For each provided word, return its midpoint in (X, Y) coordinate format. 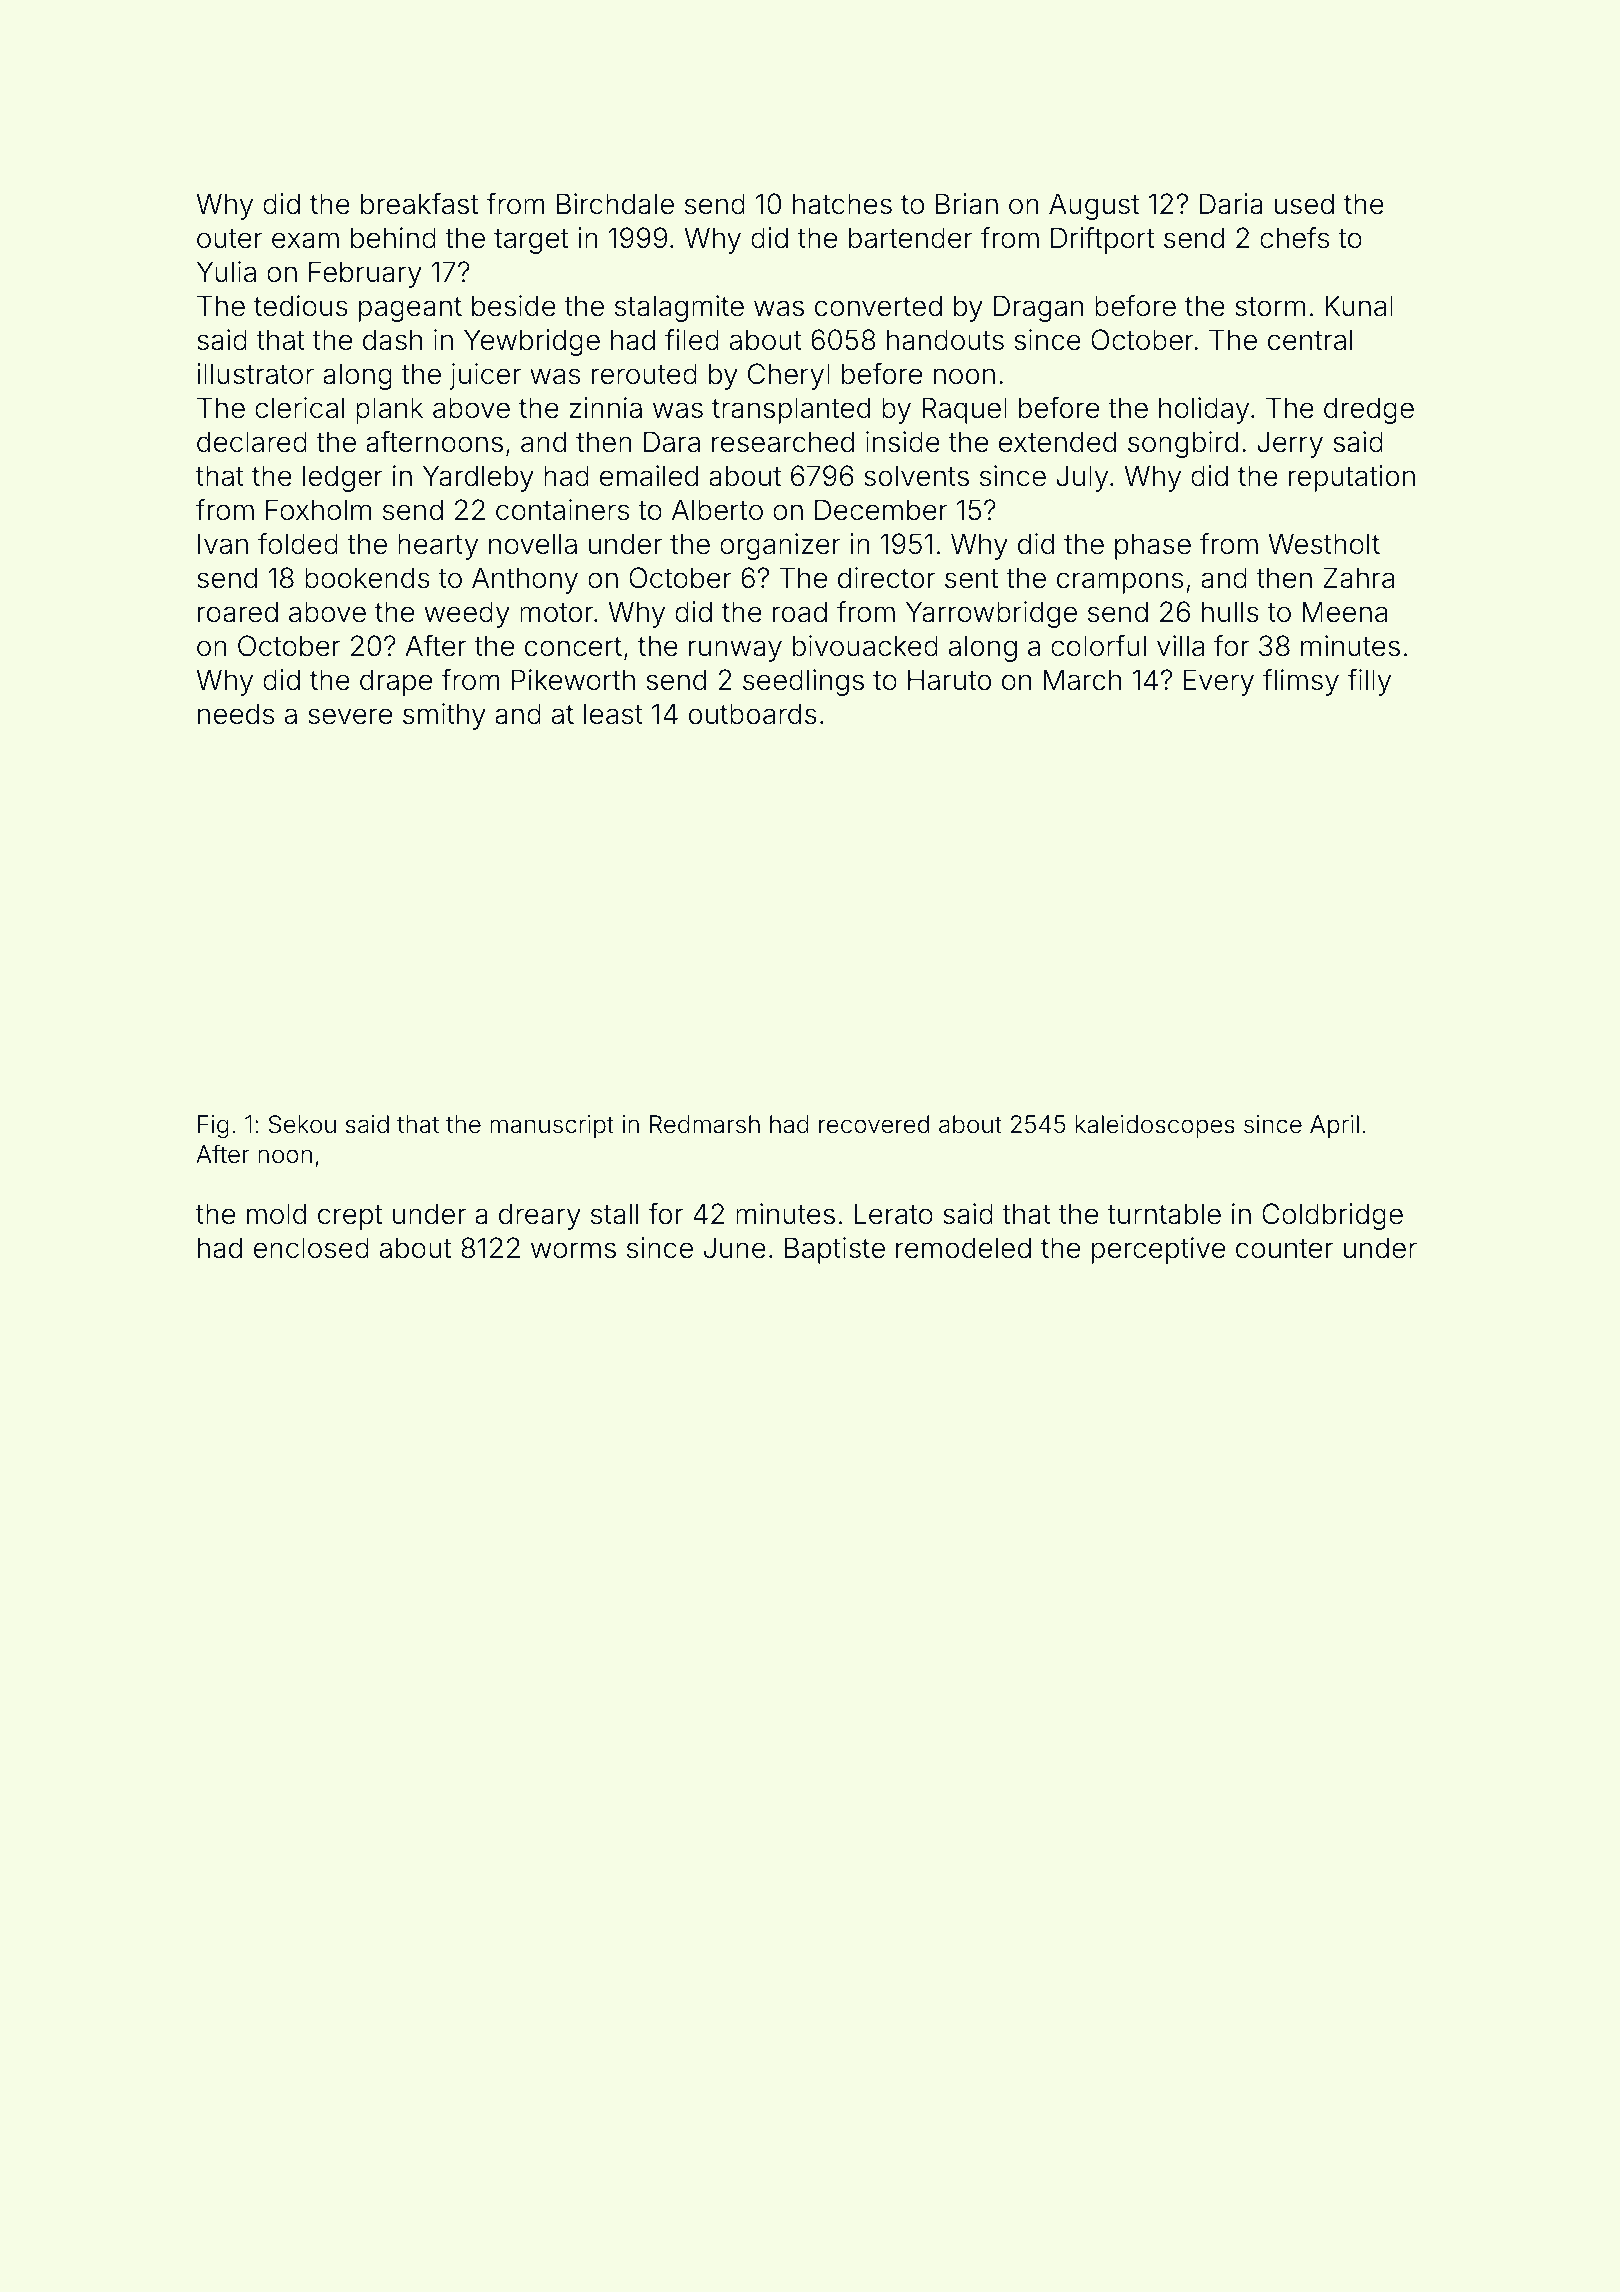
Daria (1231, 204)
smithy (444, 716)
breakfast (419, 204)
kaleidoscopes (1155, 1126)
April (1334, 1126)
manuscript (552, 1126)
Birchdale (615, 204)
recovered (874, 1124)
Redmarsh (705, 1124)
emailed (649, 476)
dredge (1369, 410)
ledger (343, 478)
